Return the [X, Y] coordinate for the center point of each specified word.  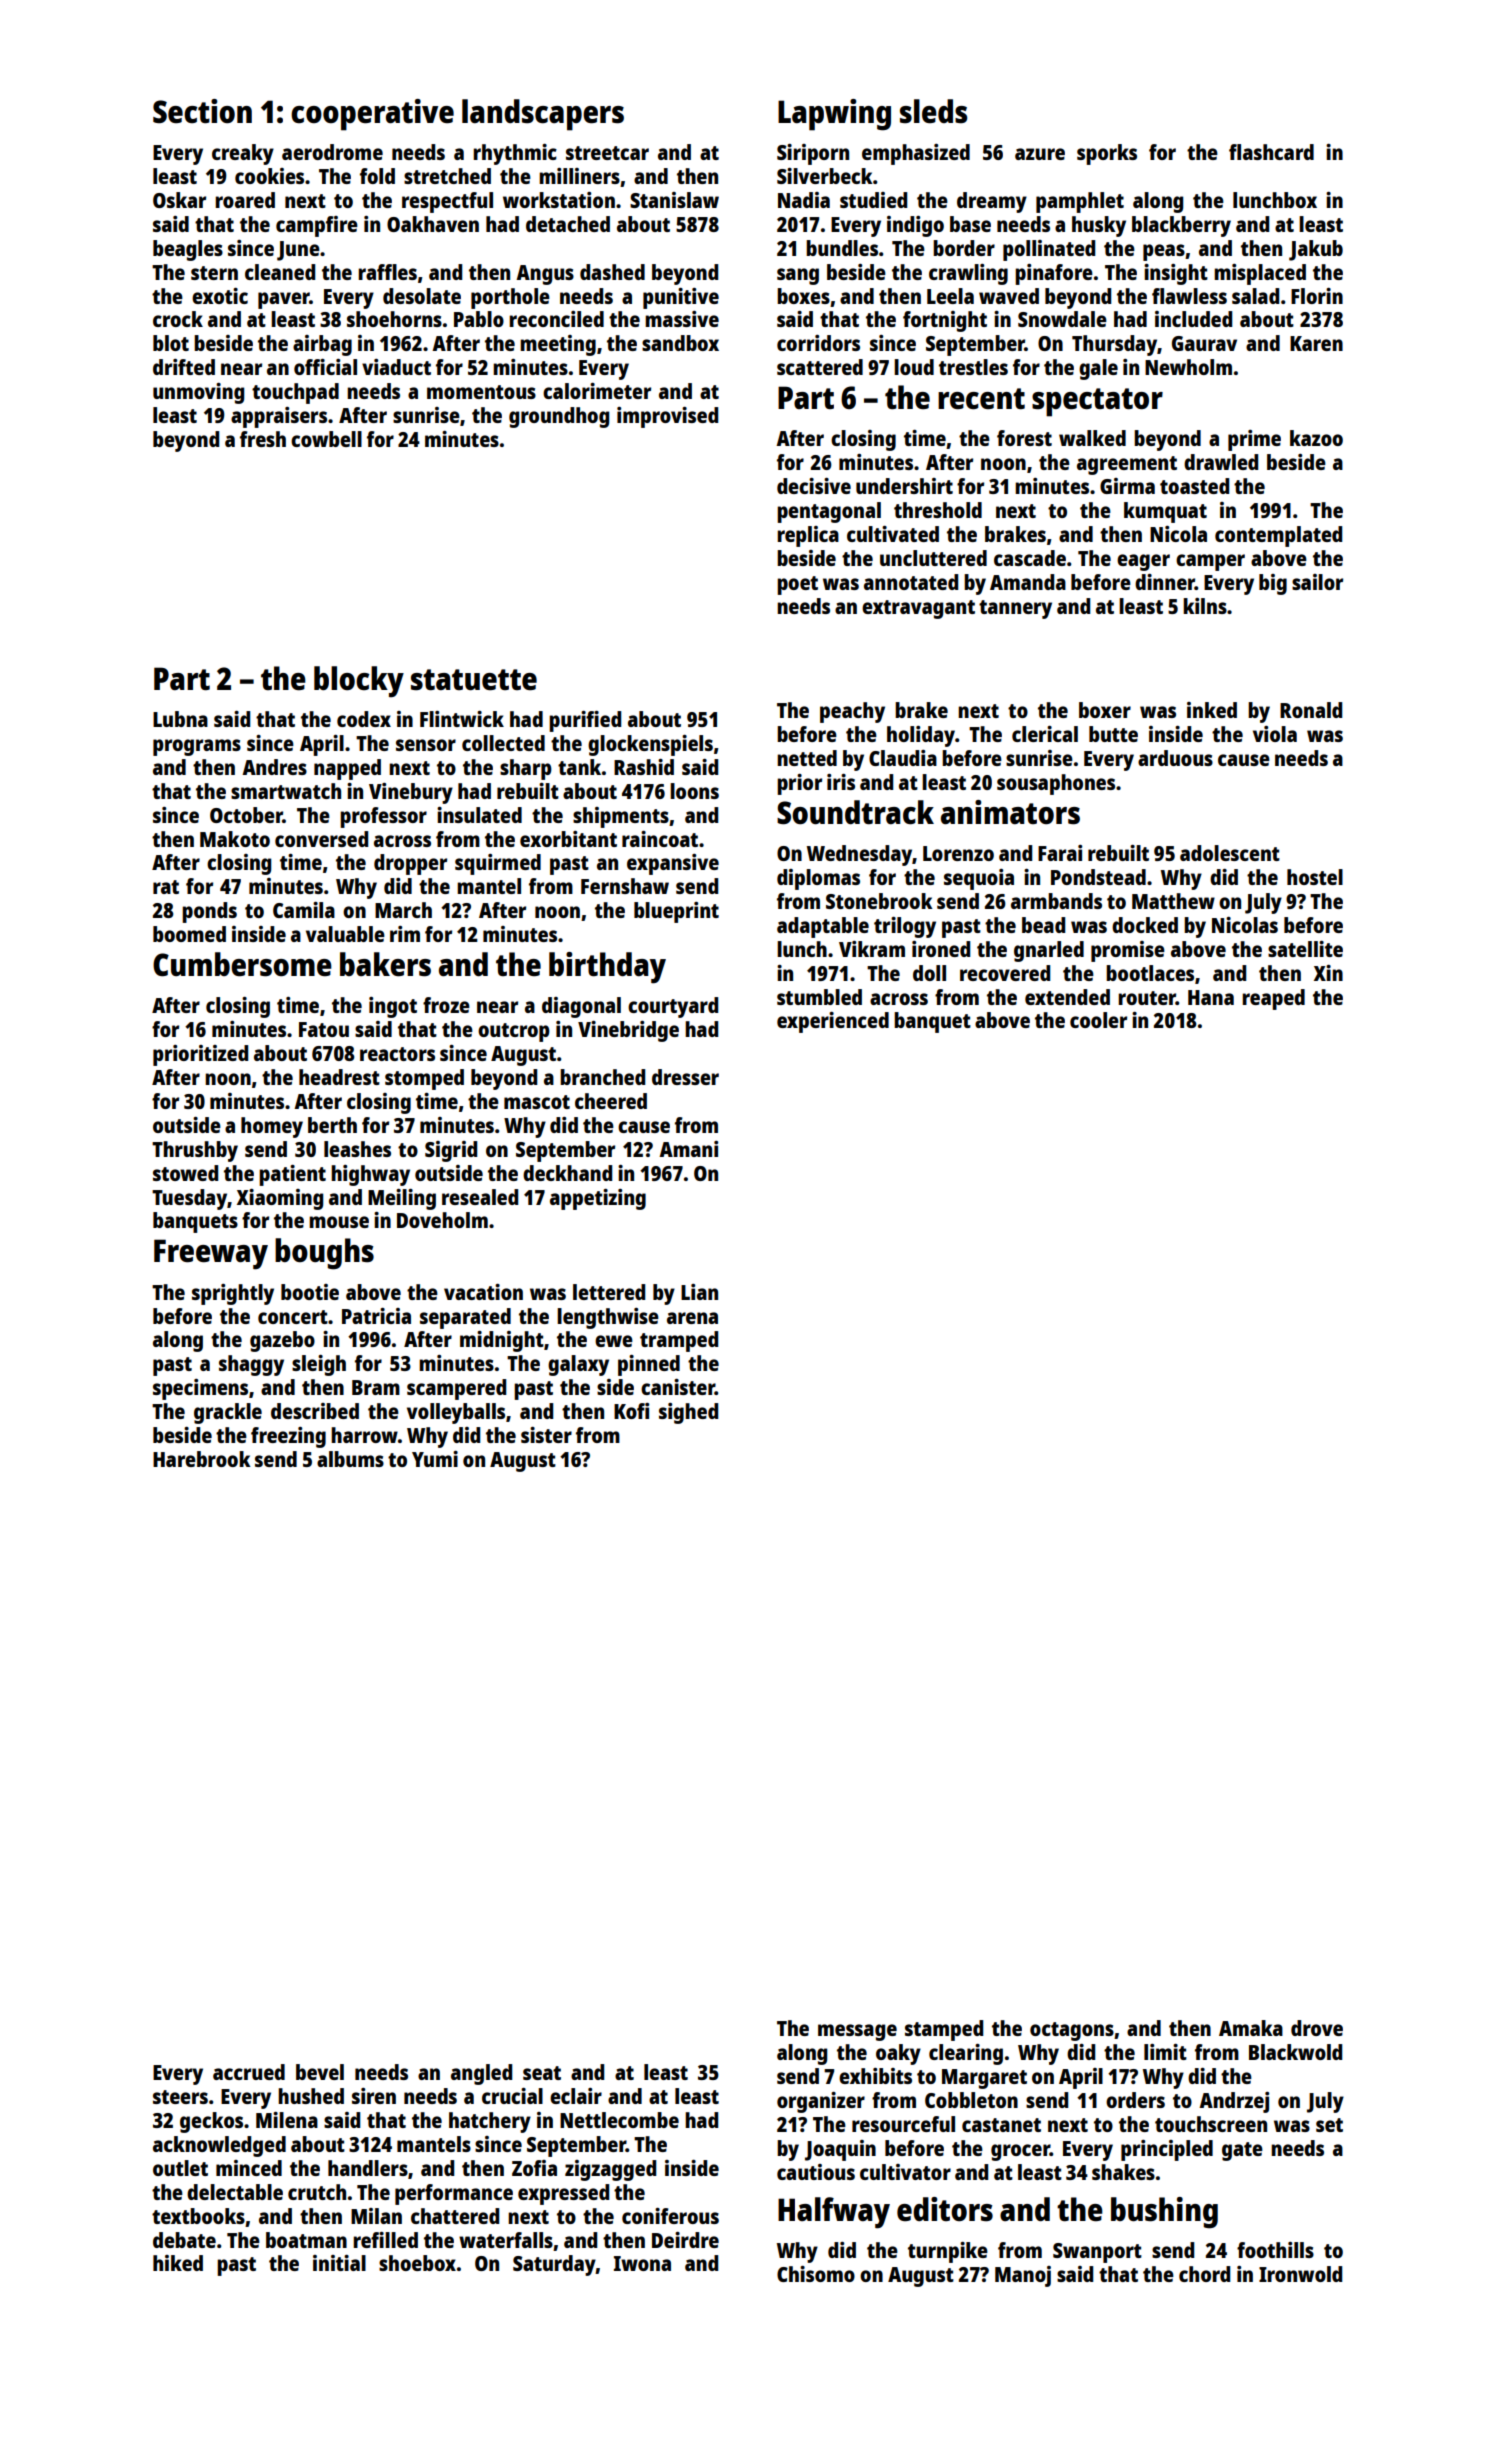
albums [350, 1459]
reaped [1273, 999]
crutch [317, 2192]
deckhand [567, 1173]
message [857, 2032]
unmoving [198, 393]
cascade [1030, 558]
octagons [1072, 2031]
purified [585, 721]
